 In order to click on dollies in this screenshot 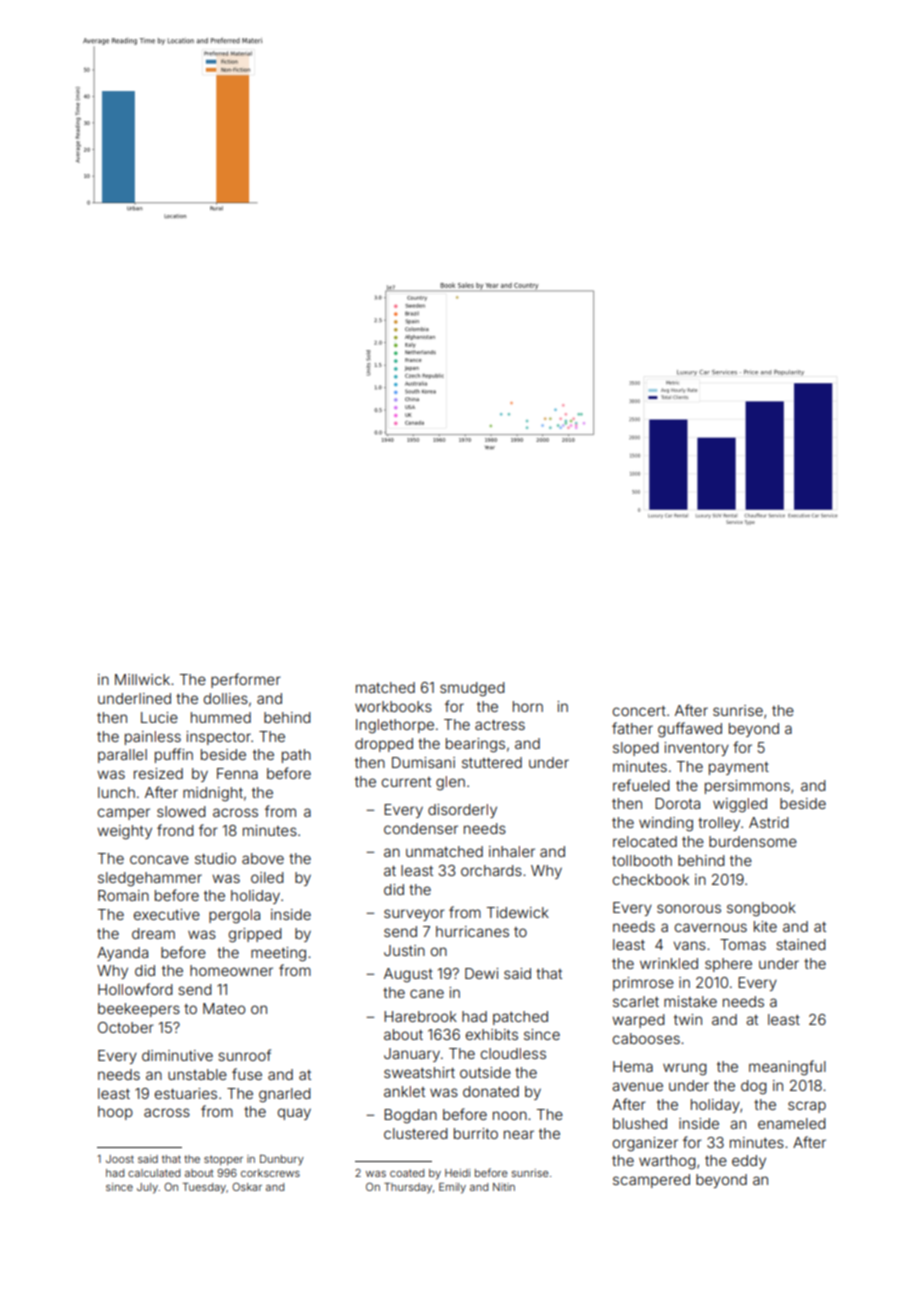, I will do `click(226, 698)`.
